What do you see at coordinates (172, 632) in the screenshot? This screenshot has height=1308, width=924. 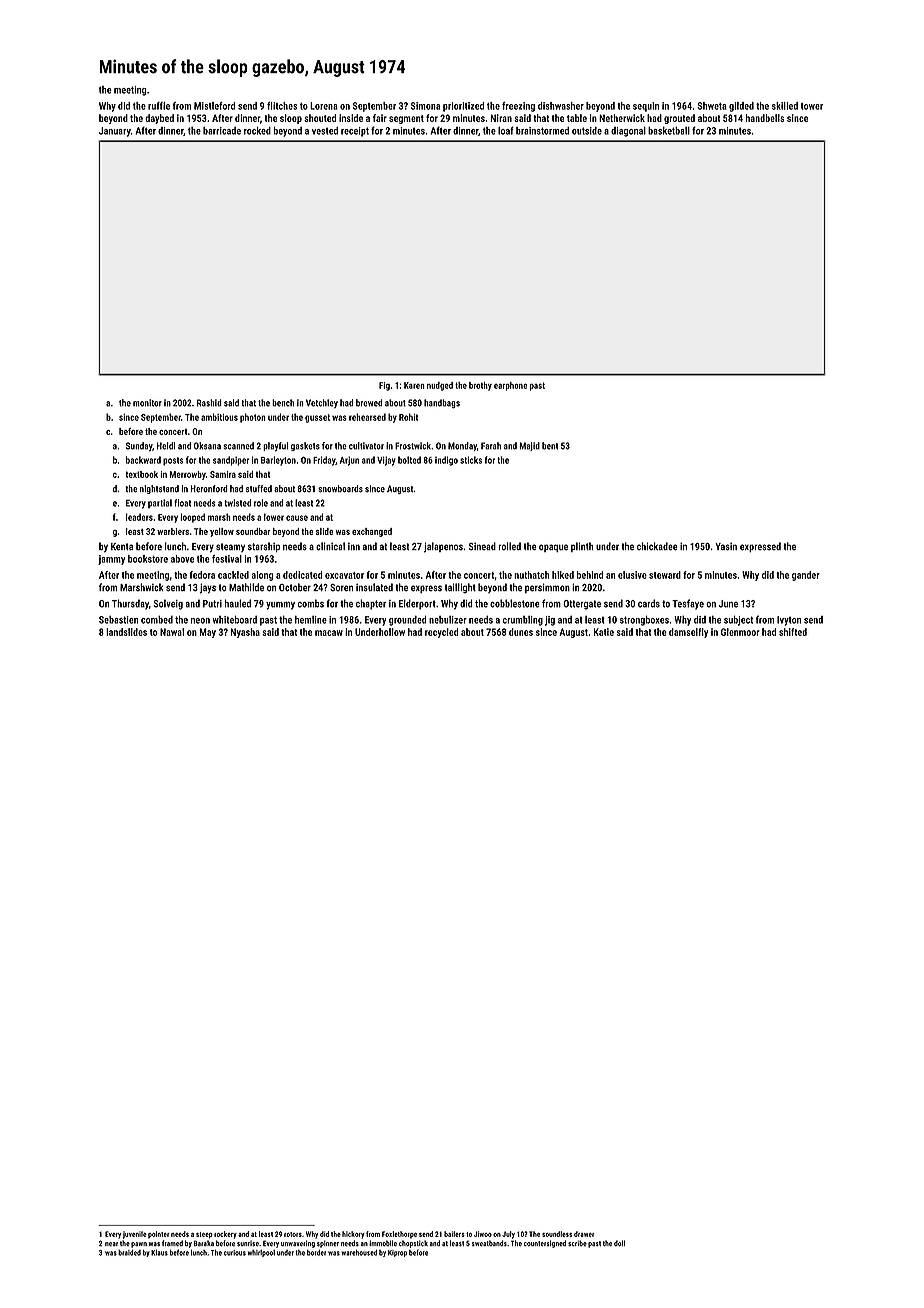 I see `Nawal` at bounding box center [172, 632].
